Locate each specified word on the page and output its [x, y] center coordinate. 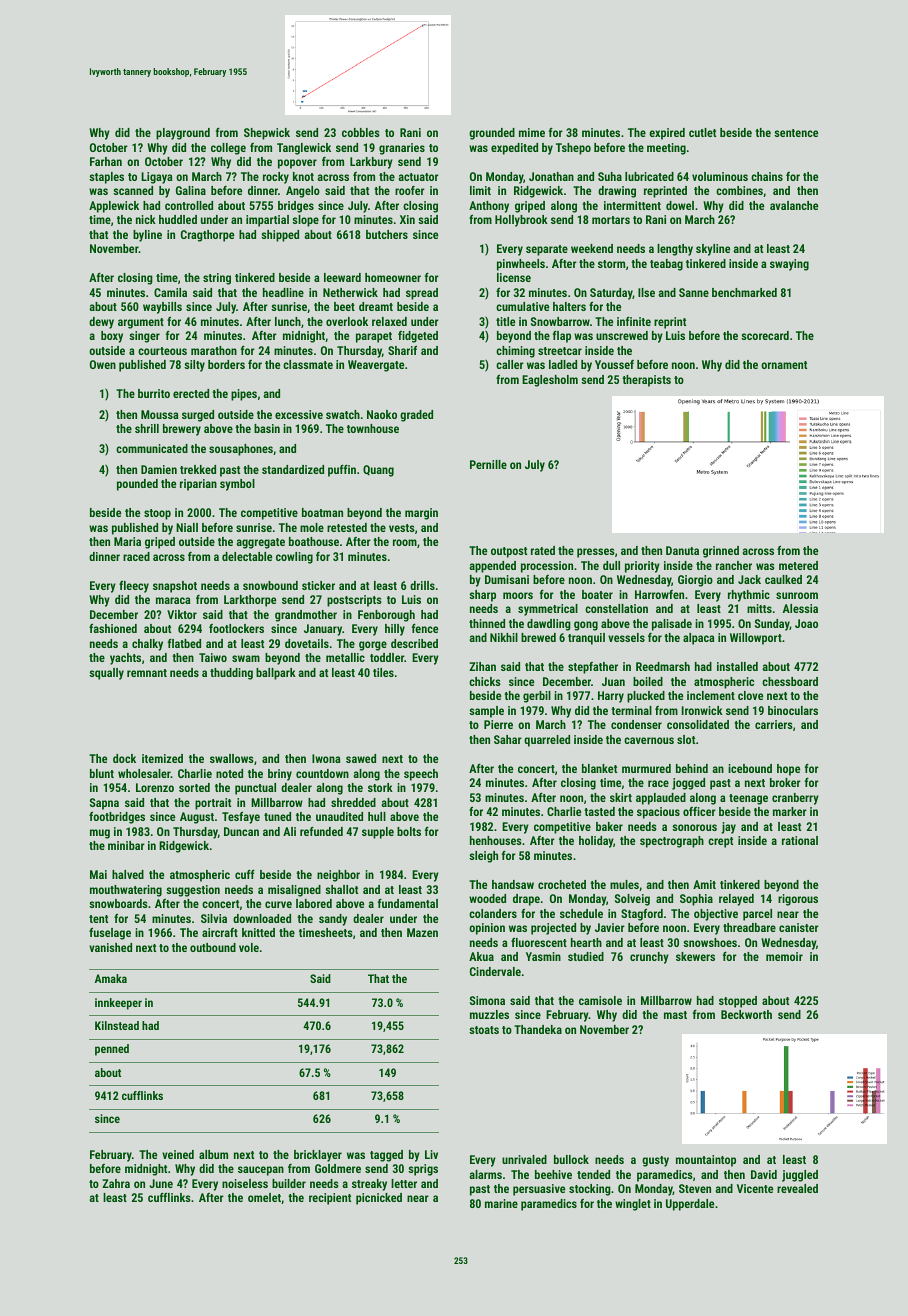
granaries [402, 149]
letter [404, 1183]
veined [178, 1154]
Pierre [498, 724]
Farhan [106, 161]
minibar [126, 845]
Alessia [800, 608]
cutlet [702, 132]
